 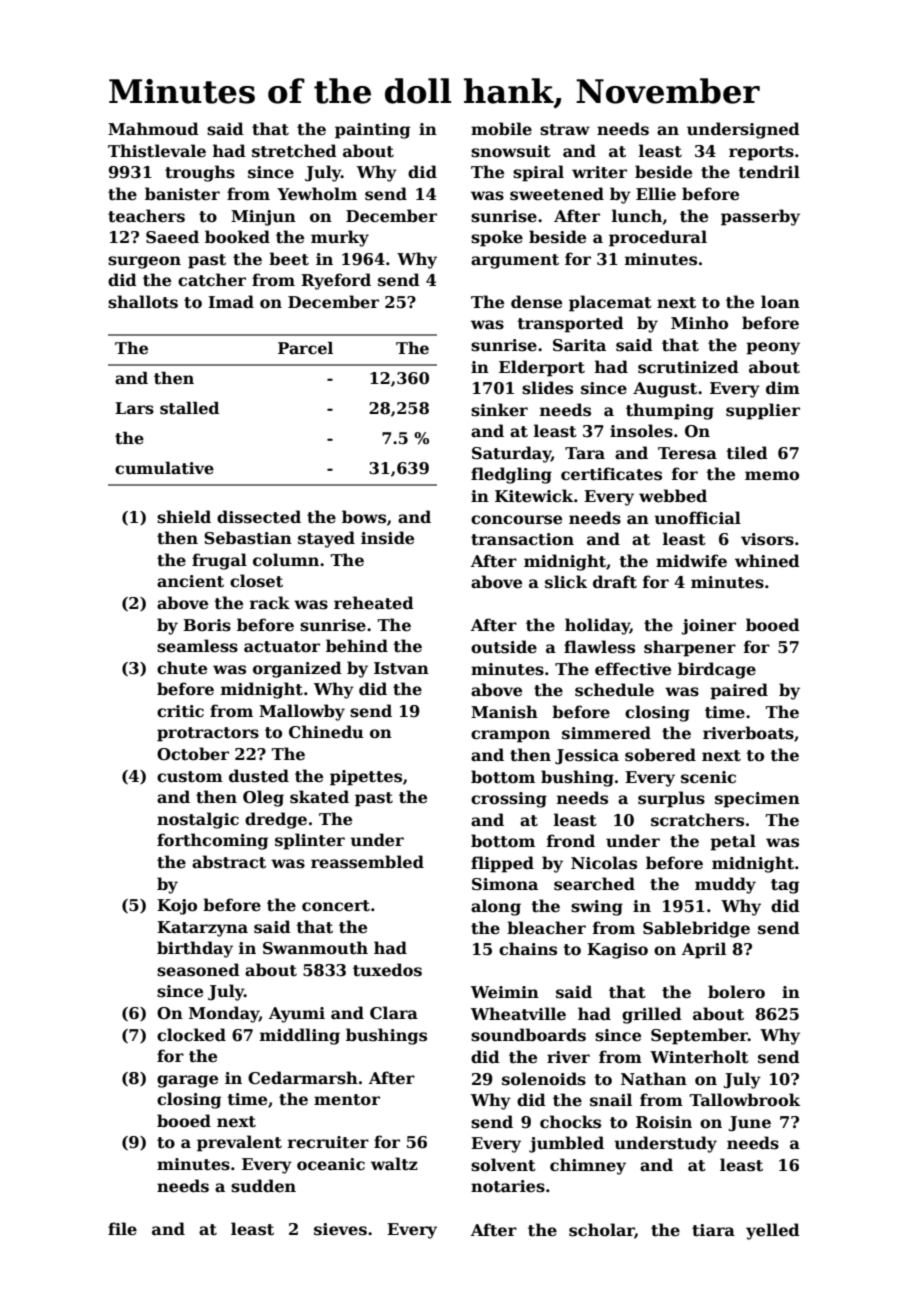 I want to click on sinker, so click(x=499, y=410).
